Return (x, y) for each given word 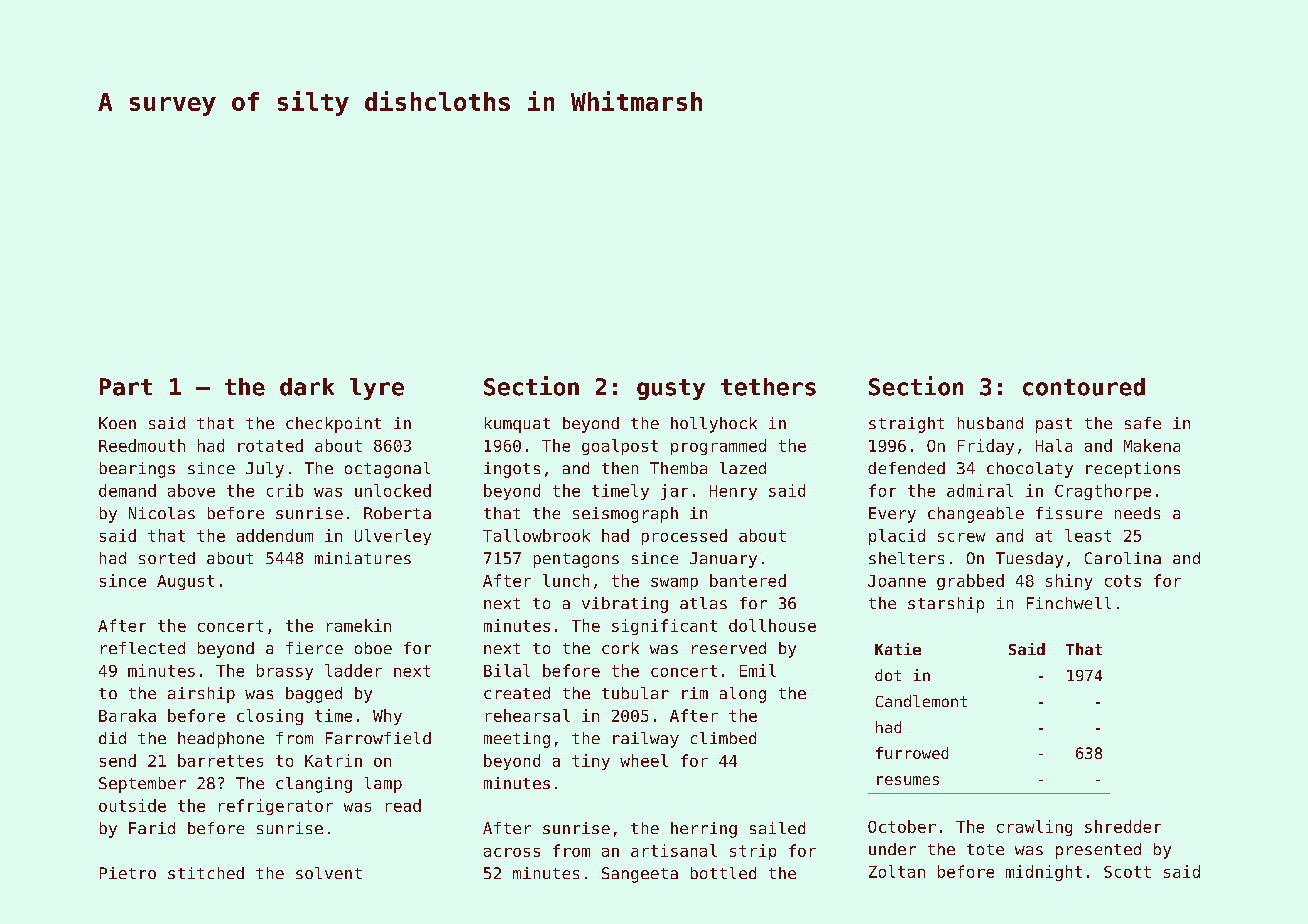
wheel (644, 760)
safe (1143, 423)
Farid (152, 828)
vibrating (625, 605)
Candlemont (921, 701)
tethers (768, 387)
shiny (1069, 582)
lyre (377, 389)
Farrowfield (378, 738)
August (185, 582)
